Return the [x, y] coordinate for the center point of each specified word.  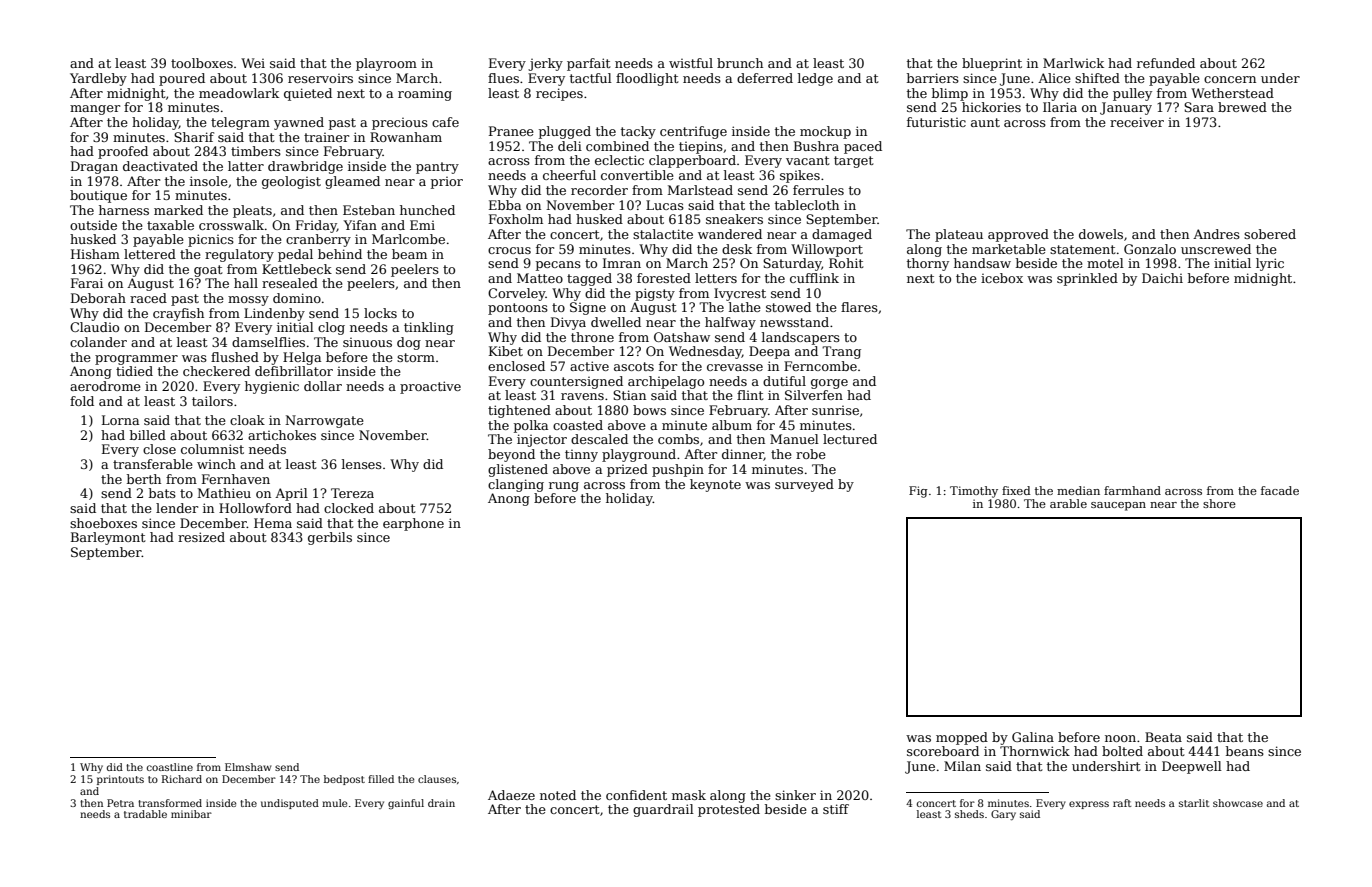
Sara [1199, 107]
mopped [962, 738]
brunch [740, 63]
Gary [1003, 815]
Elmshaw [248, 767]
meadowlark [239, 93]
